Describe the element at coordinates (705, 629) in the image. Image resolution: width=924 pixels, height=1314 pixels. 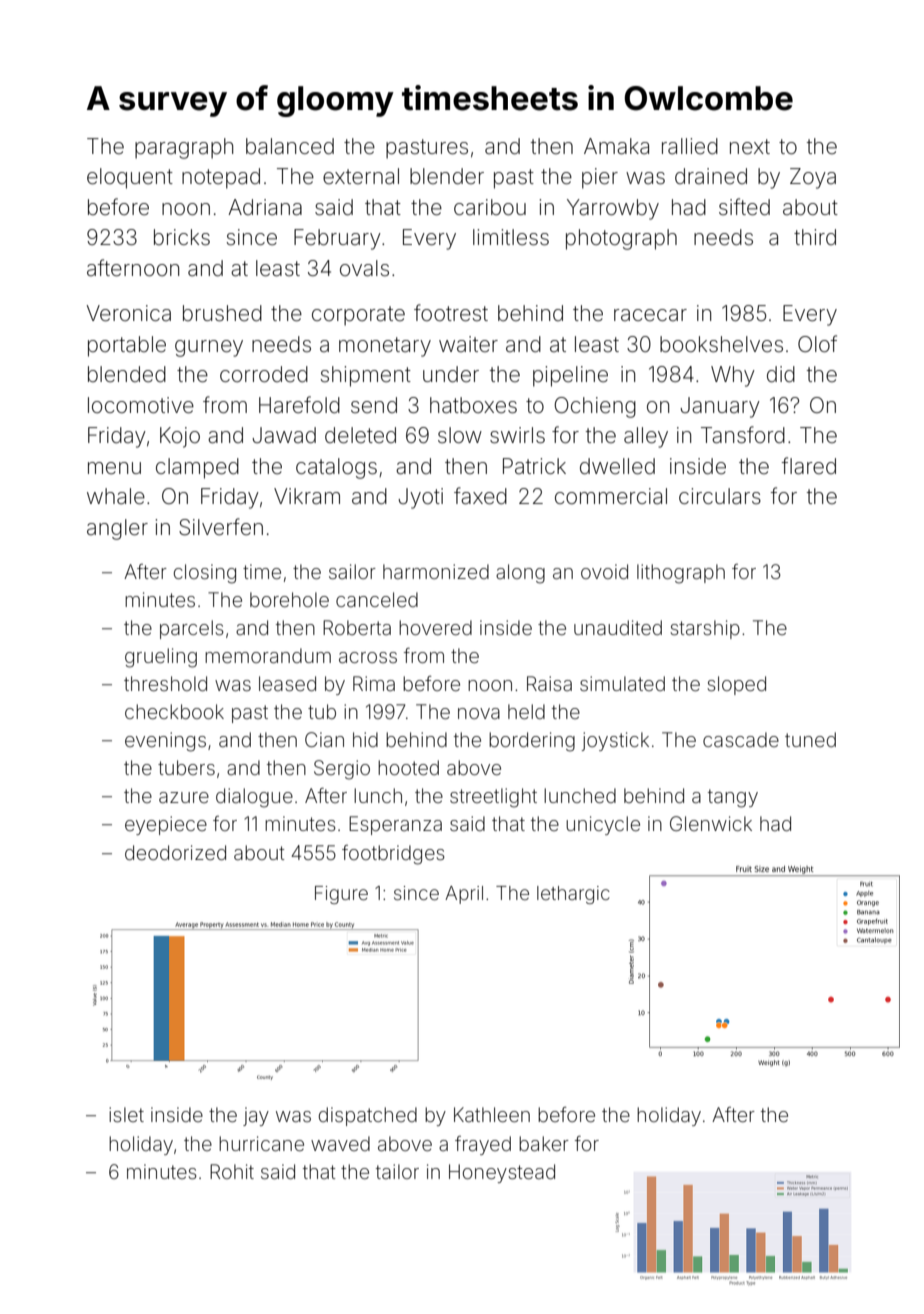
I see `starship` at that location.
